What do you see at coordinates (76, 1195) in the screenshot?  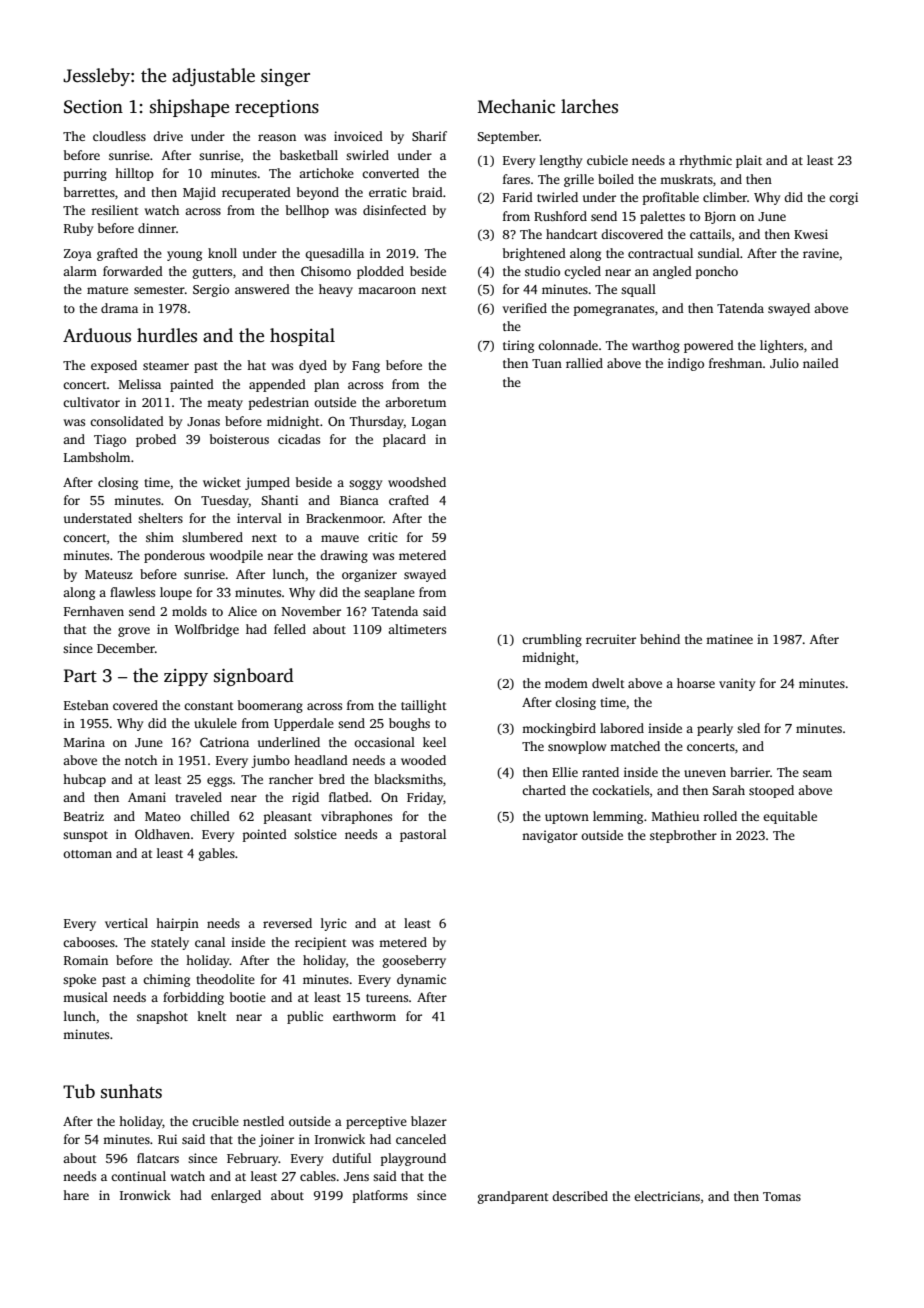 I see `hare` at bounding box center [76, 1195].
